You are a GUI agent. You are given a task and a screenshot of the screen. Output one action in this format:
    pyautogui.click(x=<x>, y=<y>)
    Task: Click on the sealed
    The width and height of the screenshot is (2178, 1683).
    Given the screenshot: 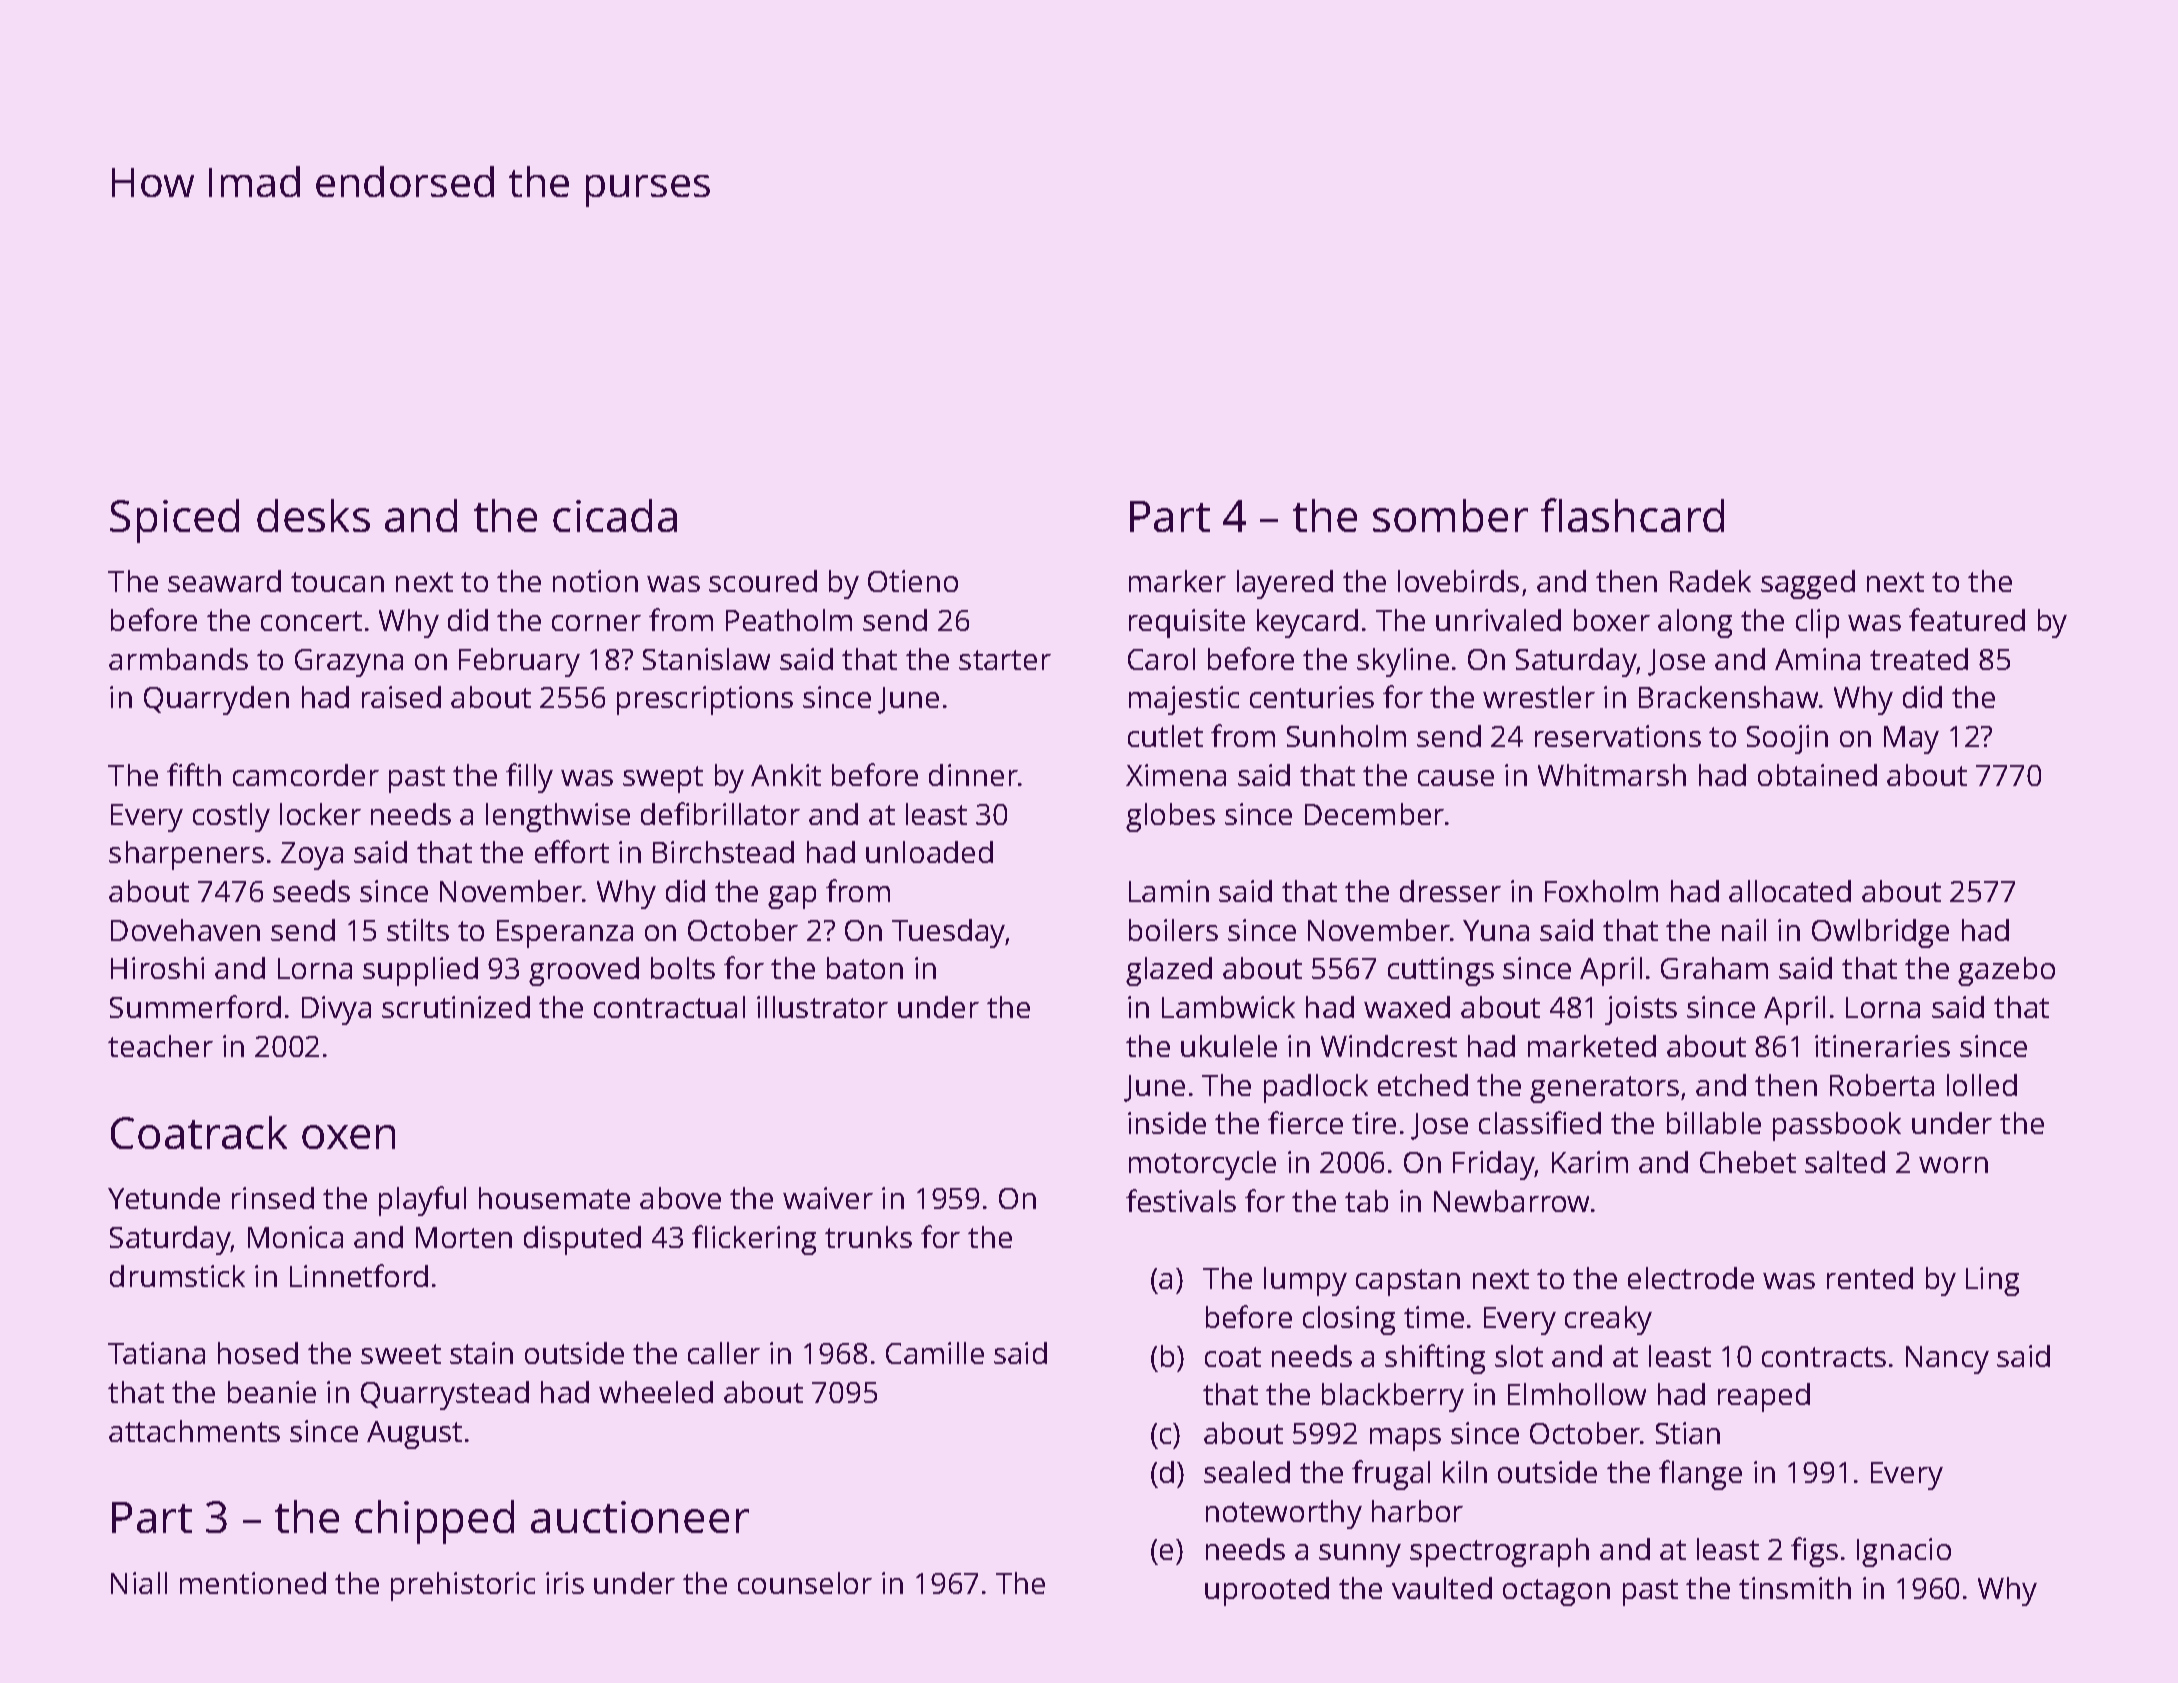 What is the action you would take?
    pyautogui.click(x=1247, y=1472)
